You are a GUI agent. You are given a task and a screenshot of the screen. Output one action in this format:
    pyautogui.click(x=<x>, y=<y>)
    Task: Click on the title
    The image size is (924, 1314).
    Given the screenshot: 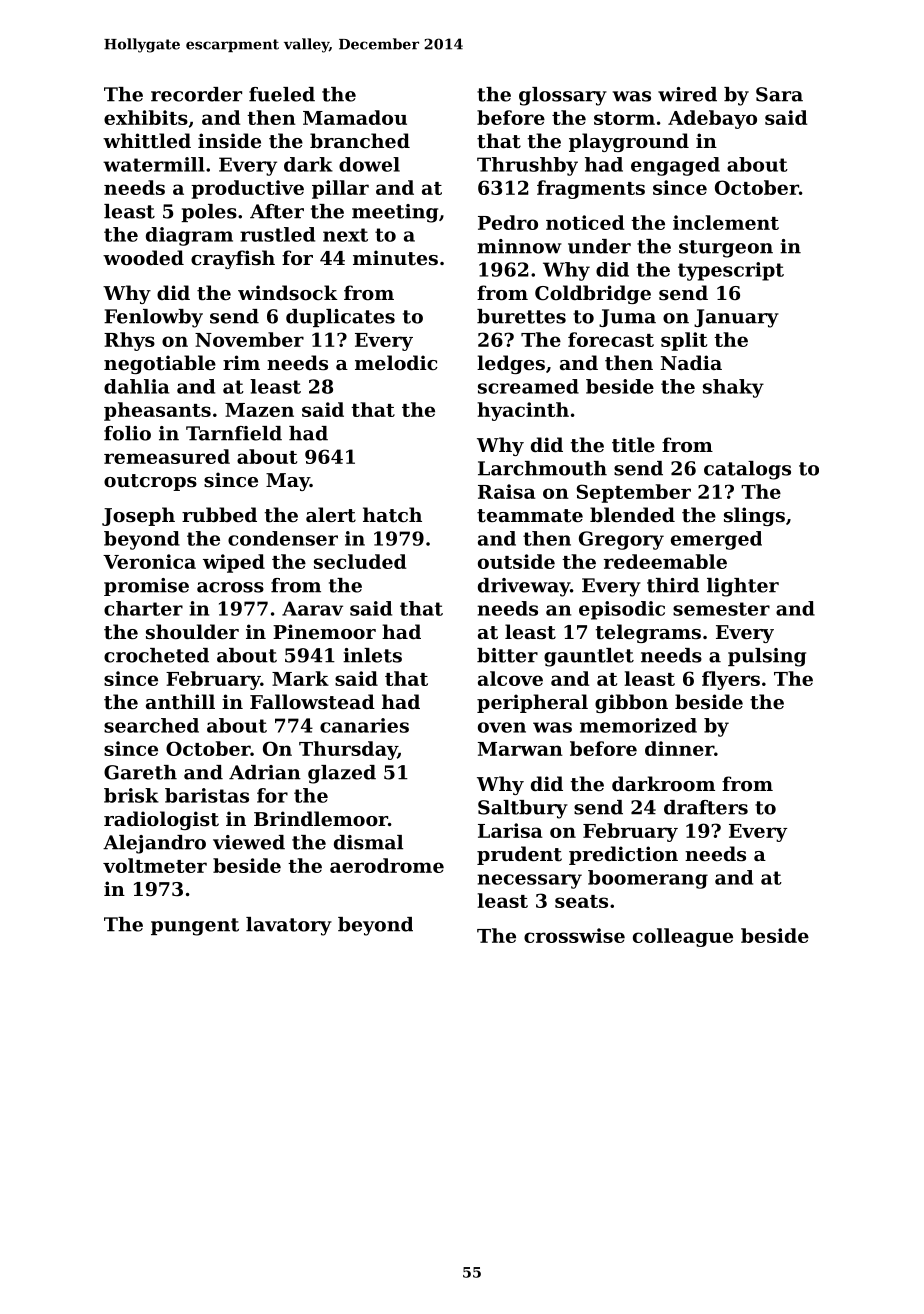 What is the action you would take?
    pyautogui.click(x=633, y=445)
